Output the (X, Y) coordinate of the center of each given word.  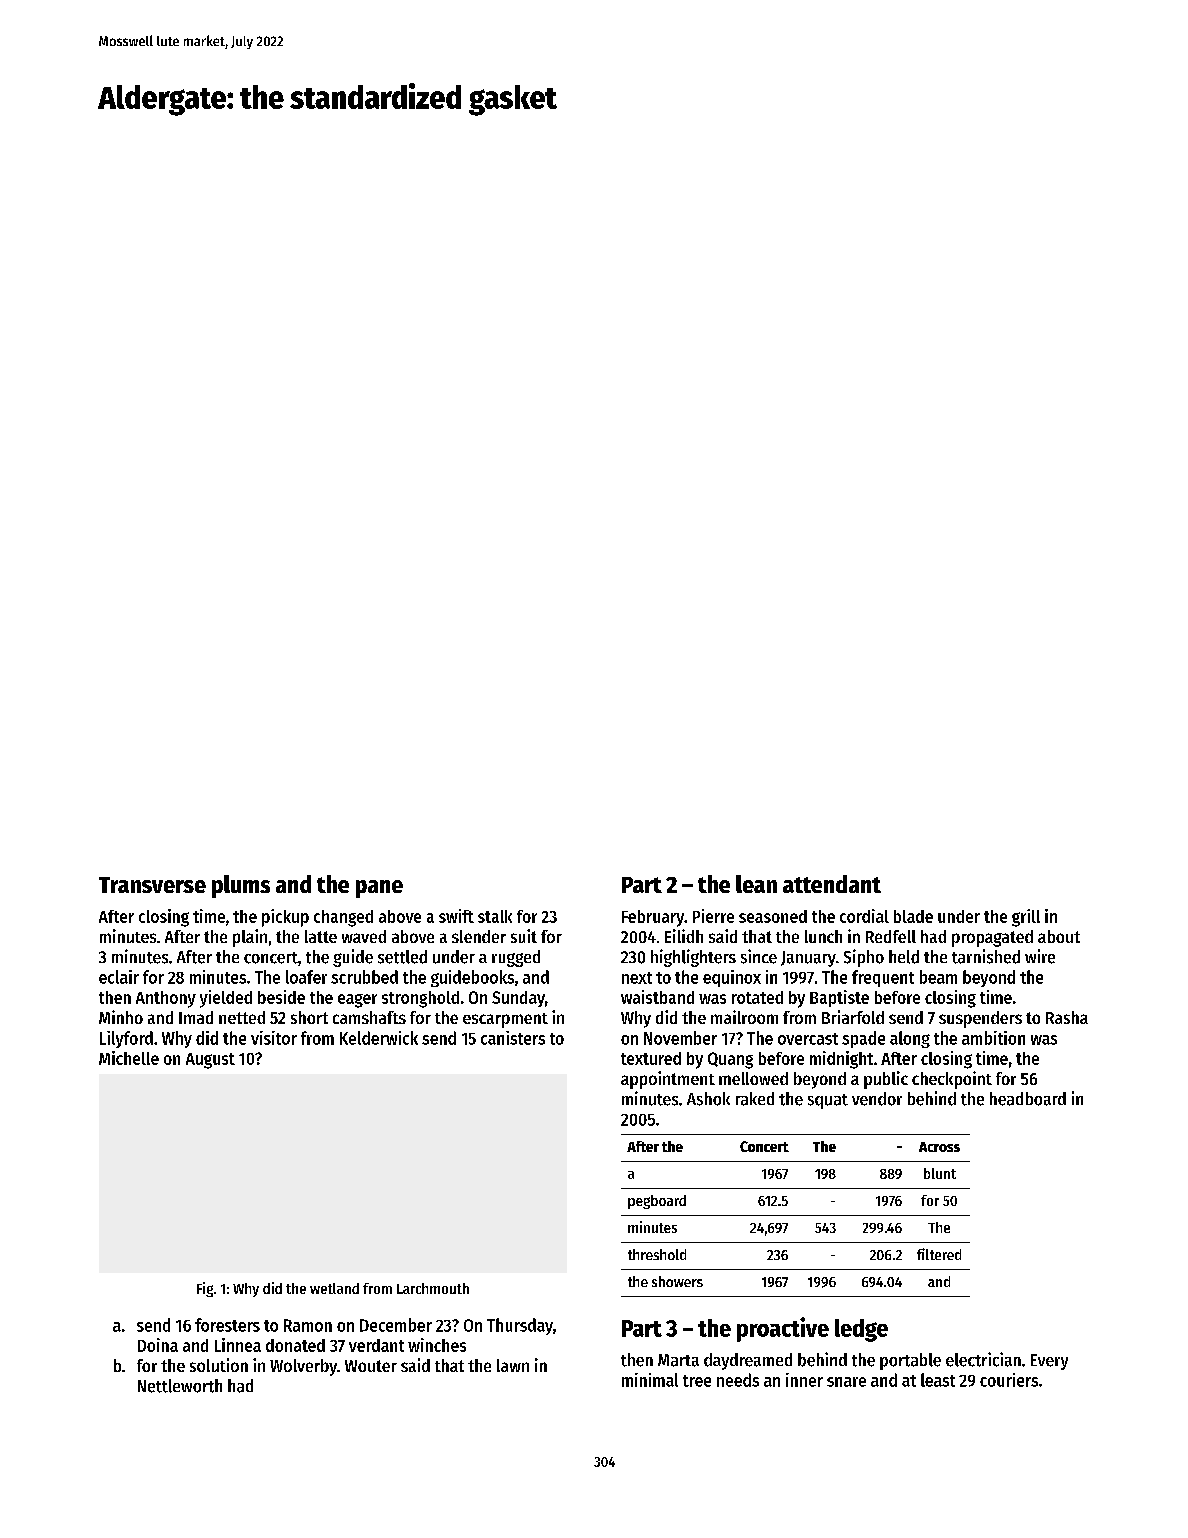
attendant (832, 884)
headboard (1028, 1099)
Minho (121, 1017)
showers (677, 1281)
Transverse (152, 885)
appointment (668, 1080)
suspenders (980, 1019)
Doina (158, 1345)
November (680, 1038)
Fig (205, 1289)
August (210, 1061)
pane (379, 889)
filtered (939, 1254)
